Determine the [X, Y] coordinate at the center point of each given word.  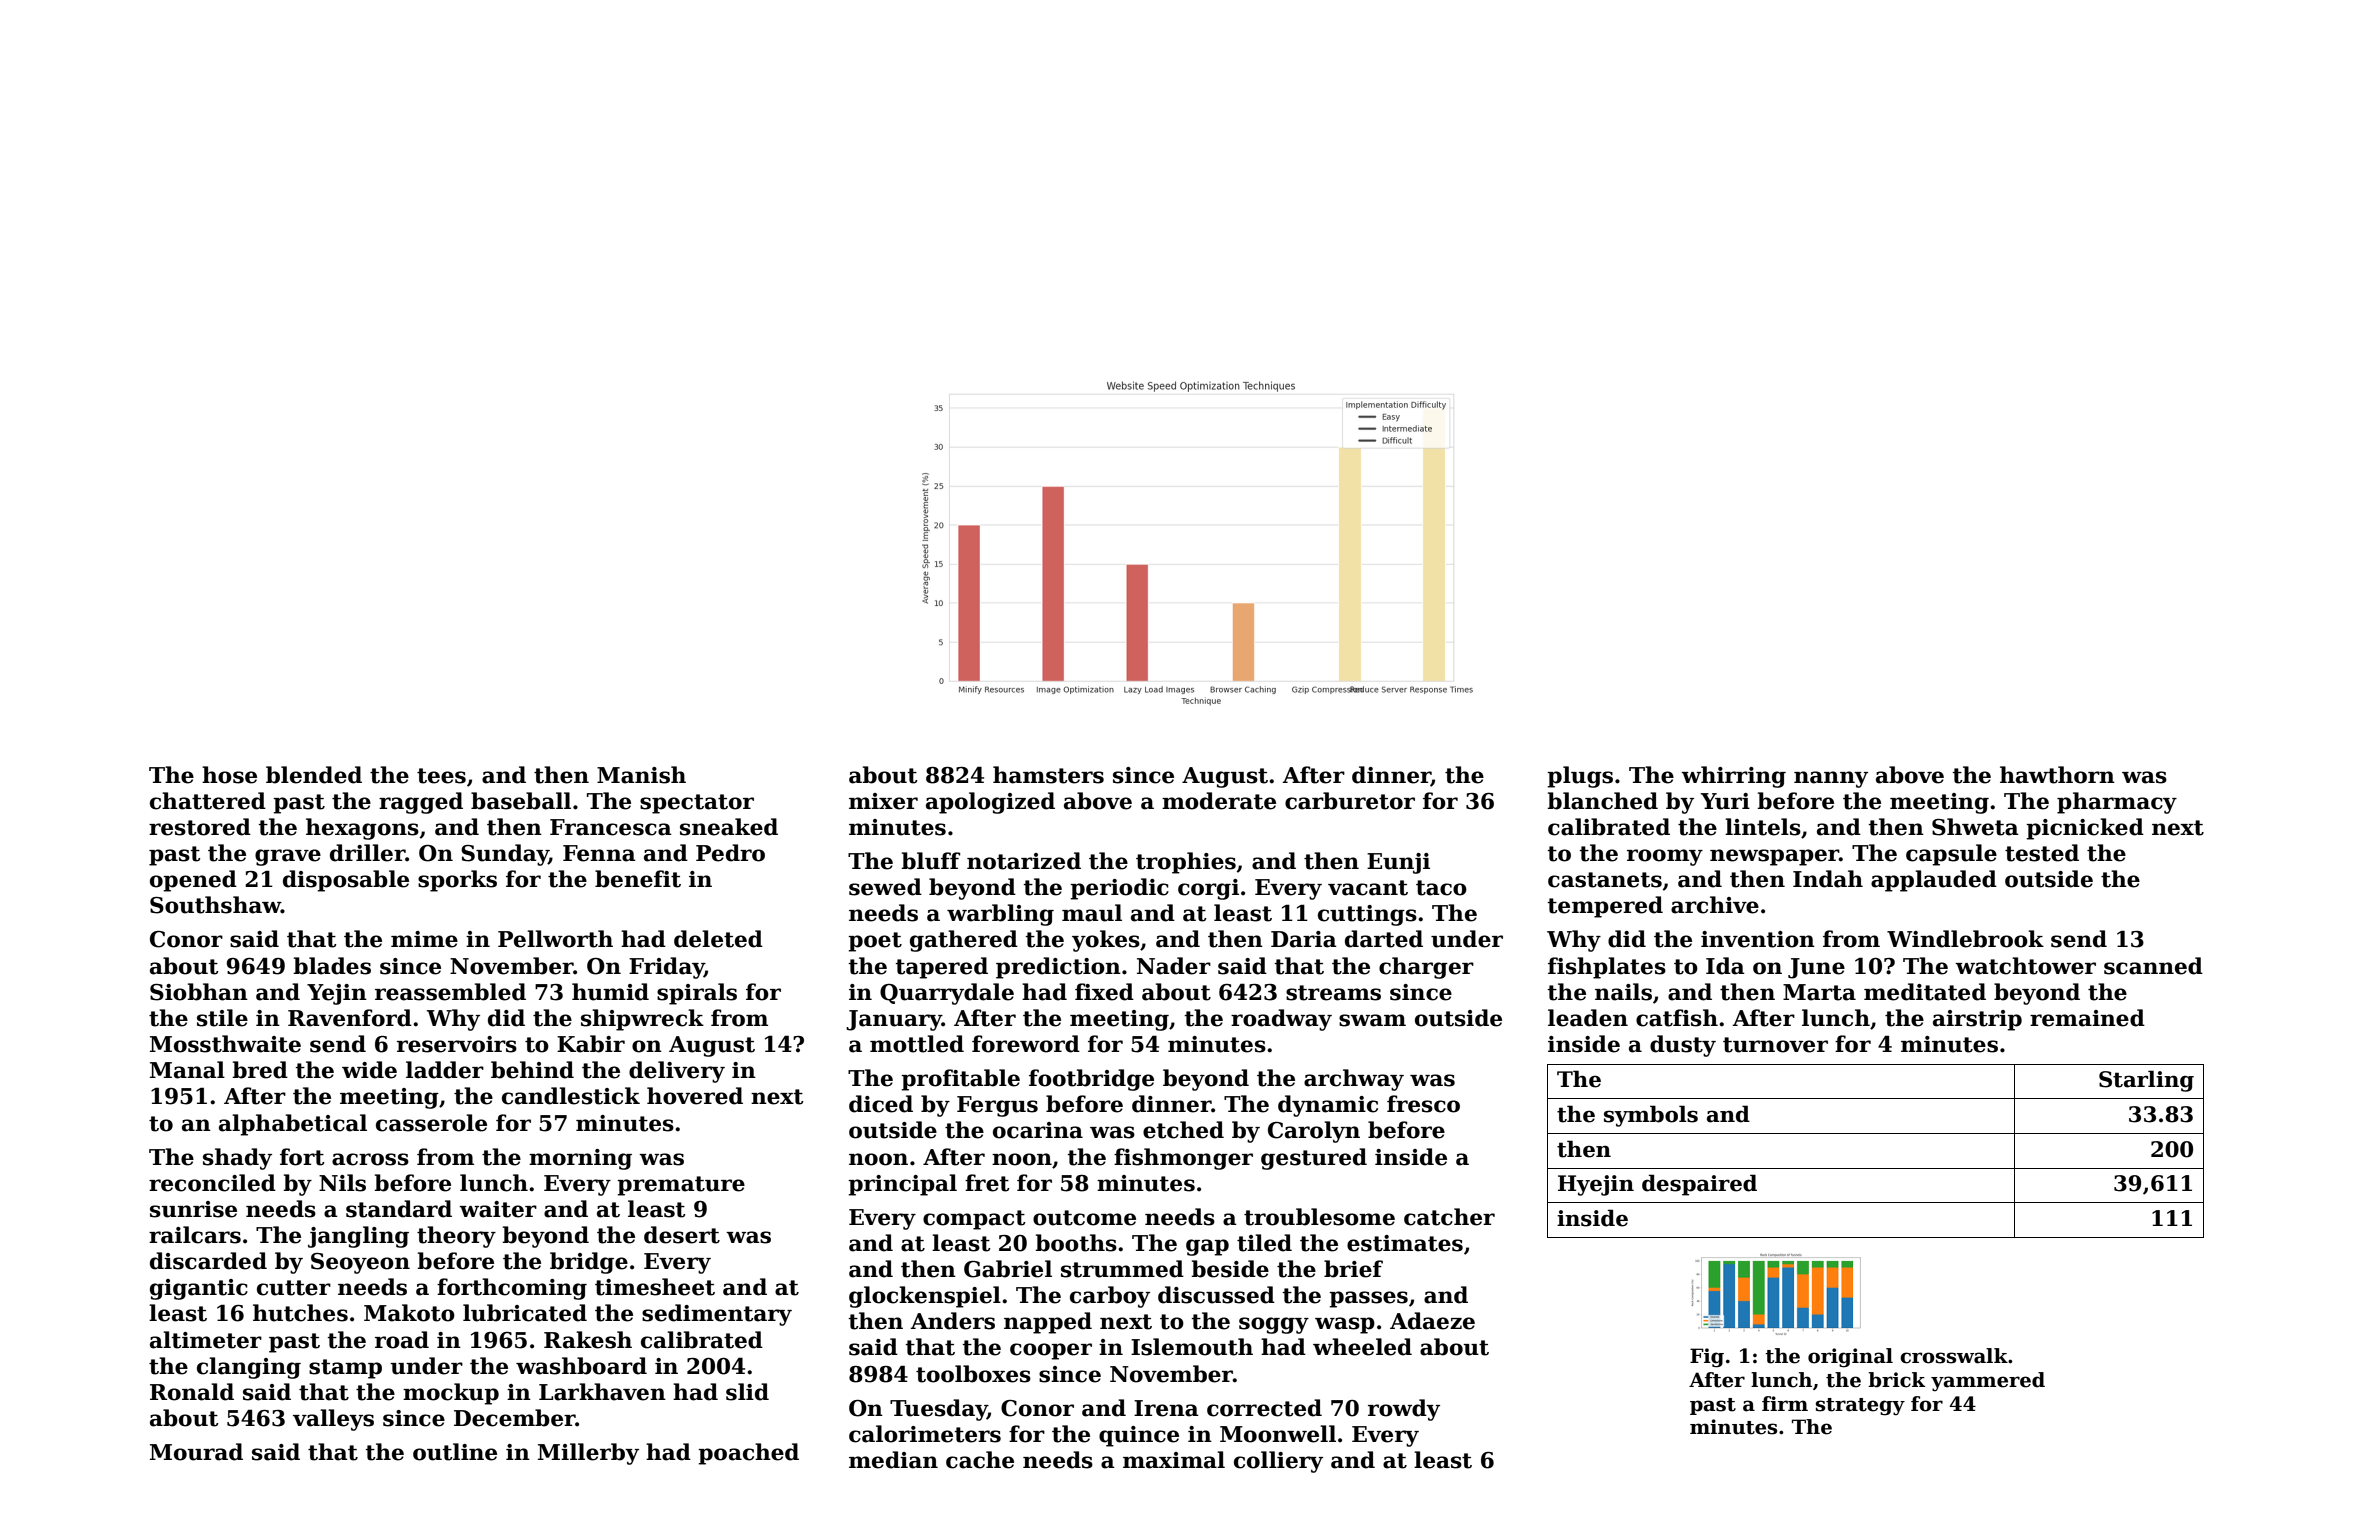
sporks [457, 881]
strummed [1122, 1269]
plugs [1580, 777]
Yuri [1725, 801]
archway [1354, 1080]
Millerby [588, 1454]
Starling [2146, 1081]
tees [441, 776]
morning [580, 1159]
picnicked [2085, 829]
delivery [677, 1072]
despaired [1699, 1185]
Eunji [1398, 863]
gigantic [199, 1289]
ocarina [1038, 1130]
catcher [1449, 1217]
